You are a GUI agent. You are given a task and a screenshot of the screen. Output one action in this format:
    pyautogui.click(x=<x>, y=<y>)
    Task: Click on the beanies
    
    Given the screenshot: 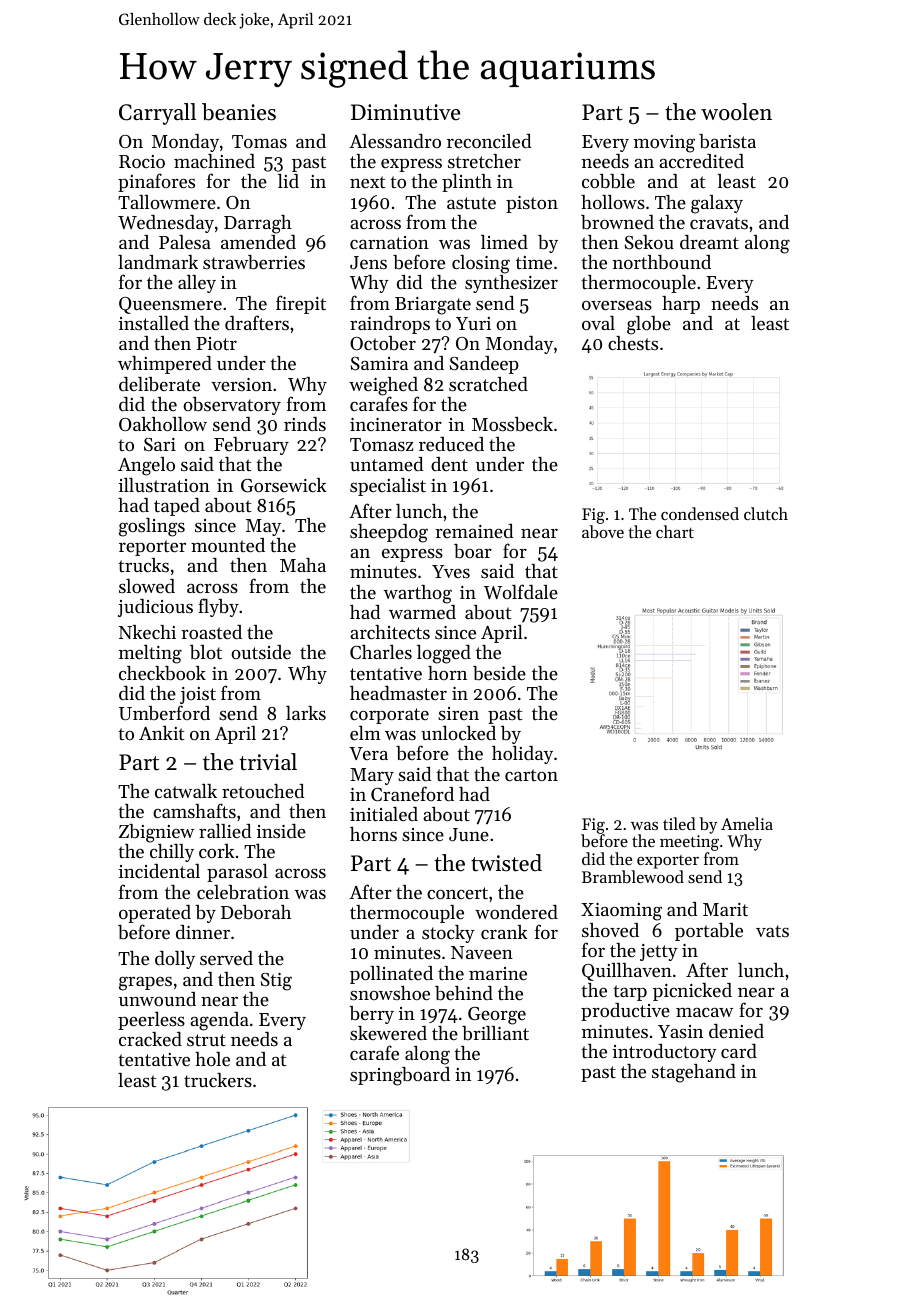 What is the action you would take?
    pyautogui.click(x=239, y=112)
